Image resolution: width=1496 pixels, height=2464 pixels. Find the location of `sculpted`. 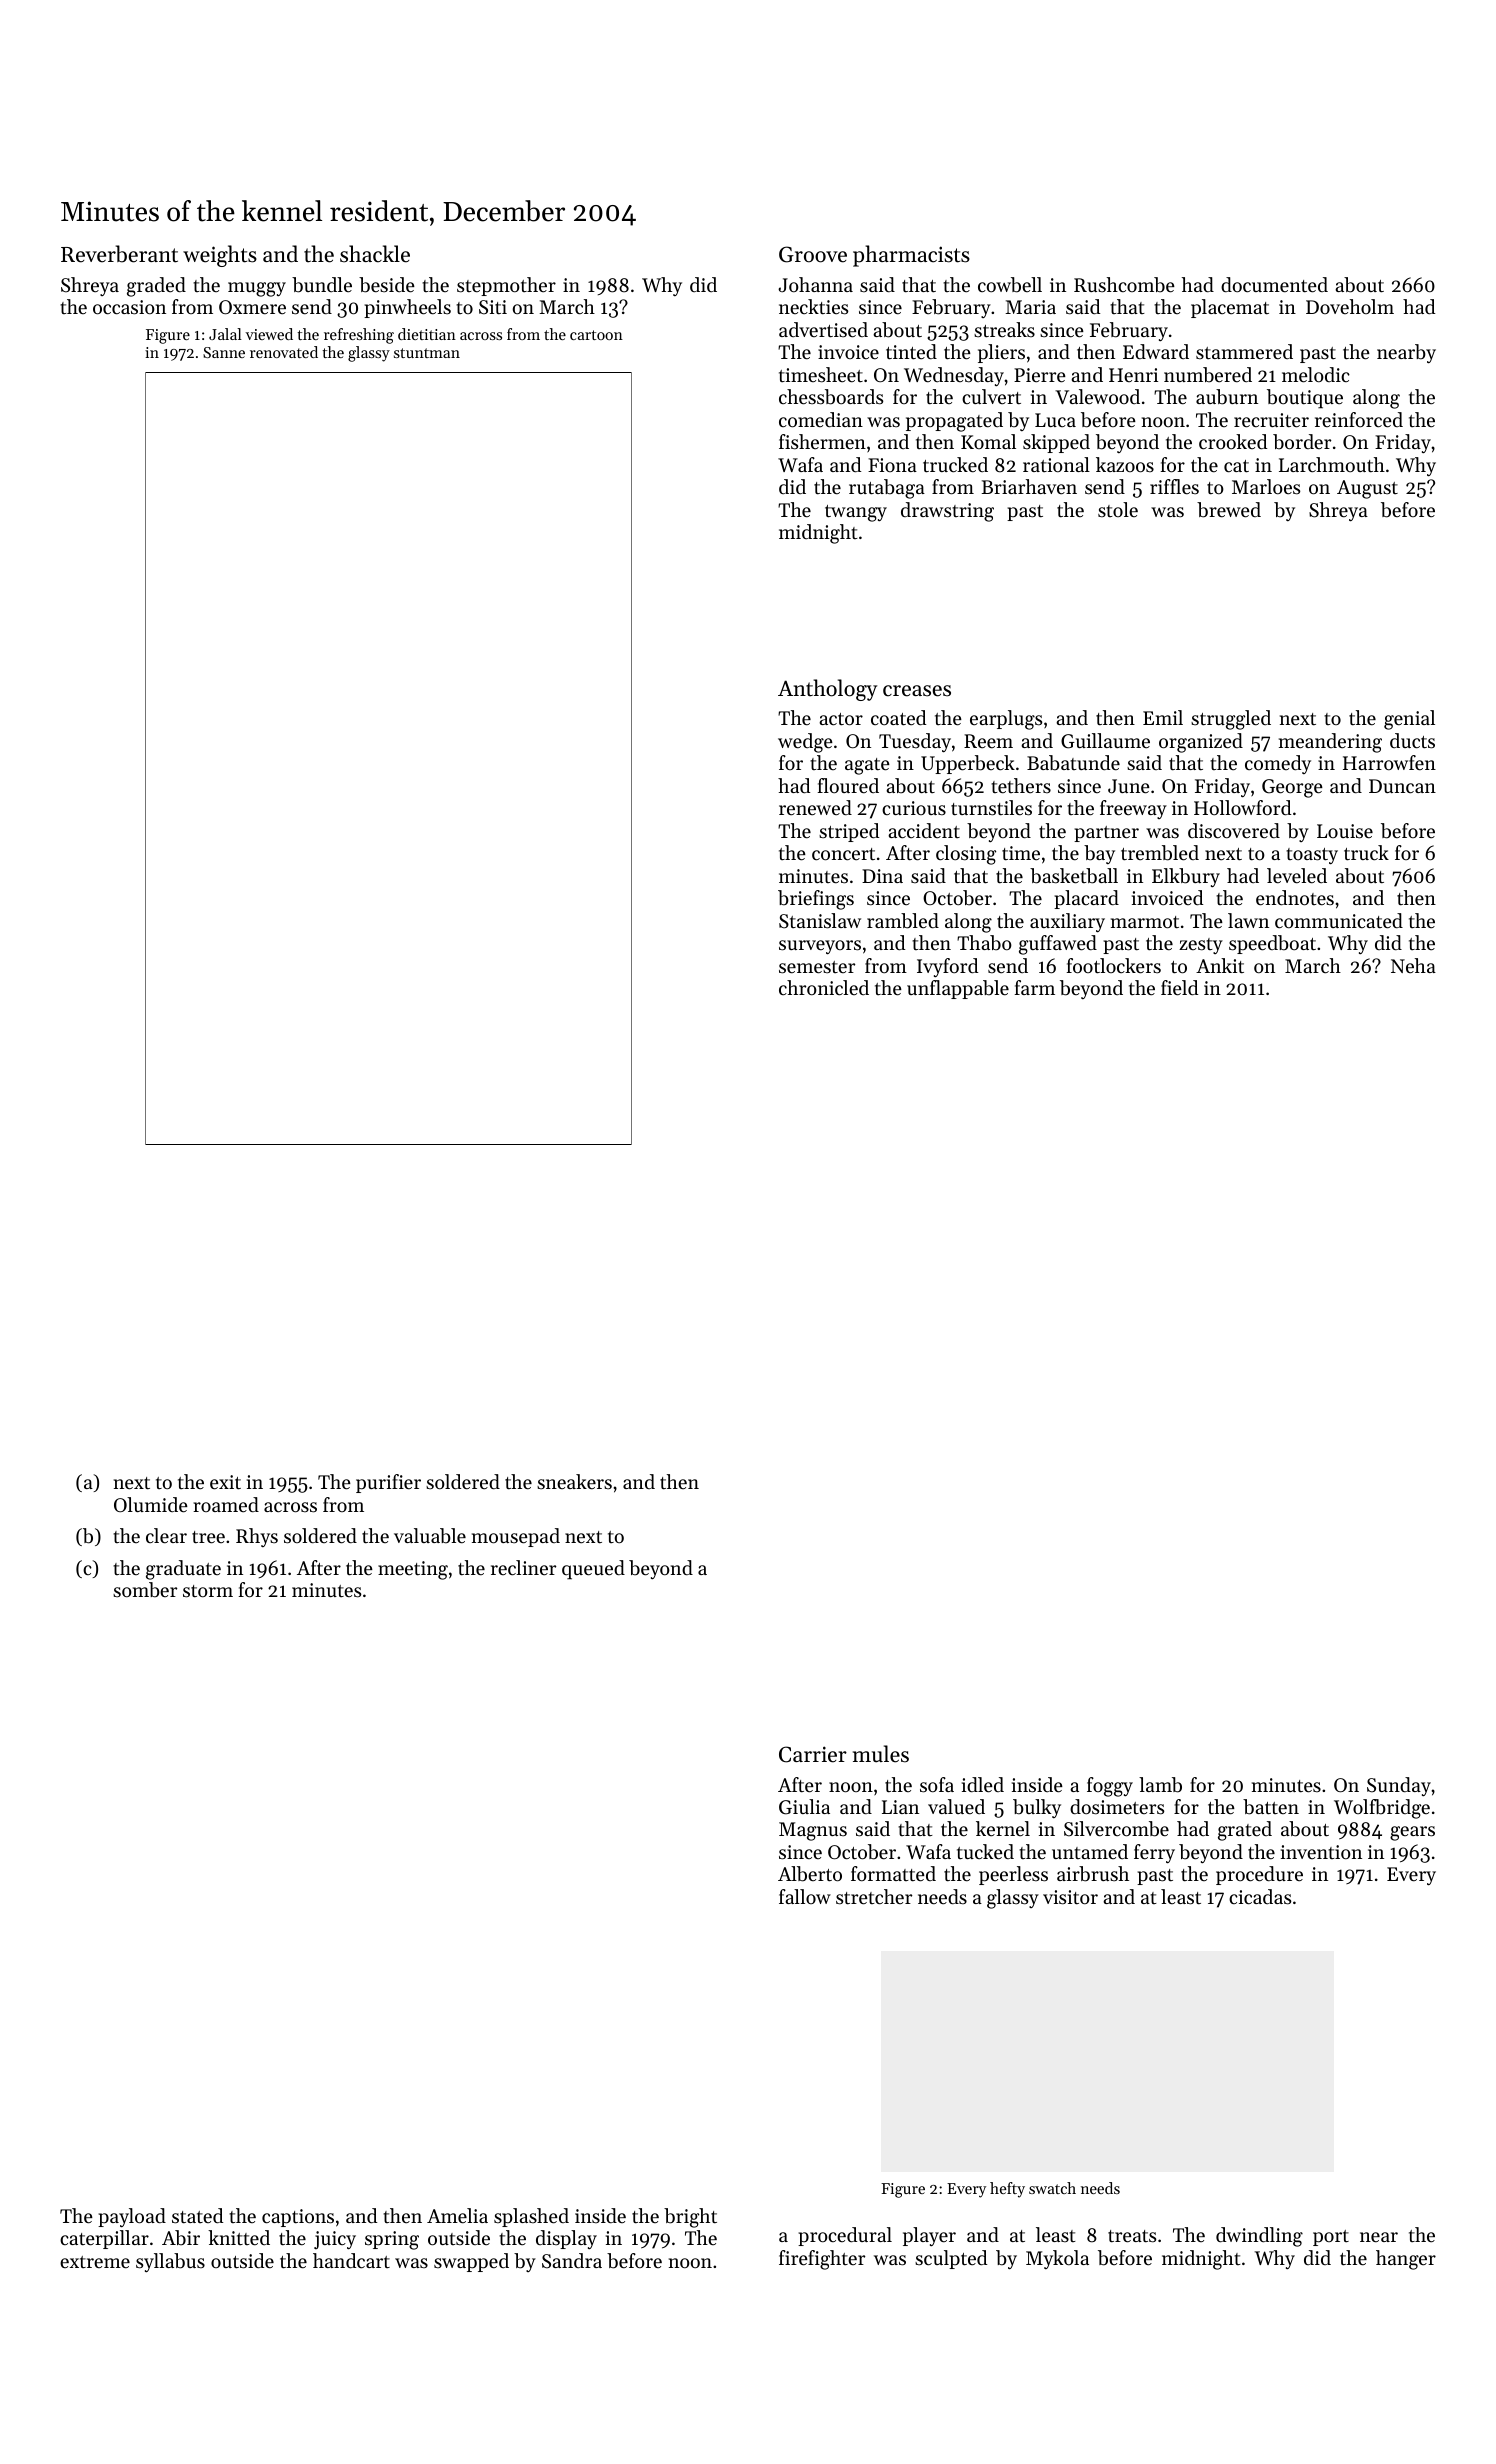

sculpted is located at coordinates (951, 2259).
